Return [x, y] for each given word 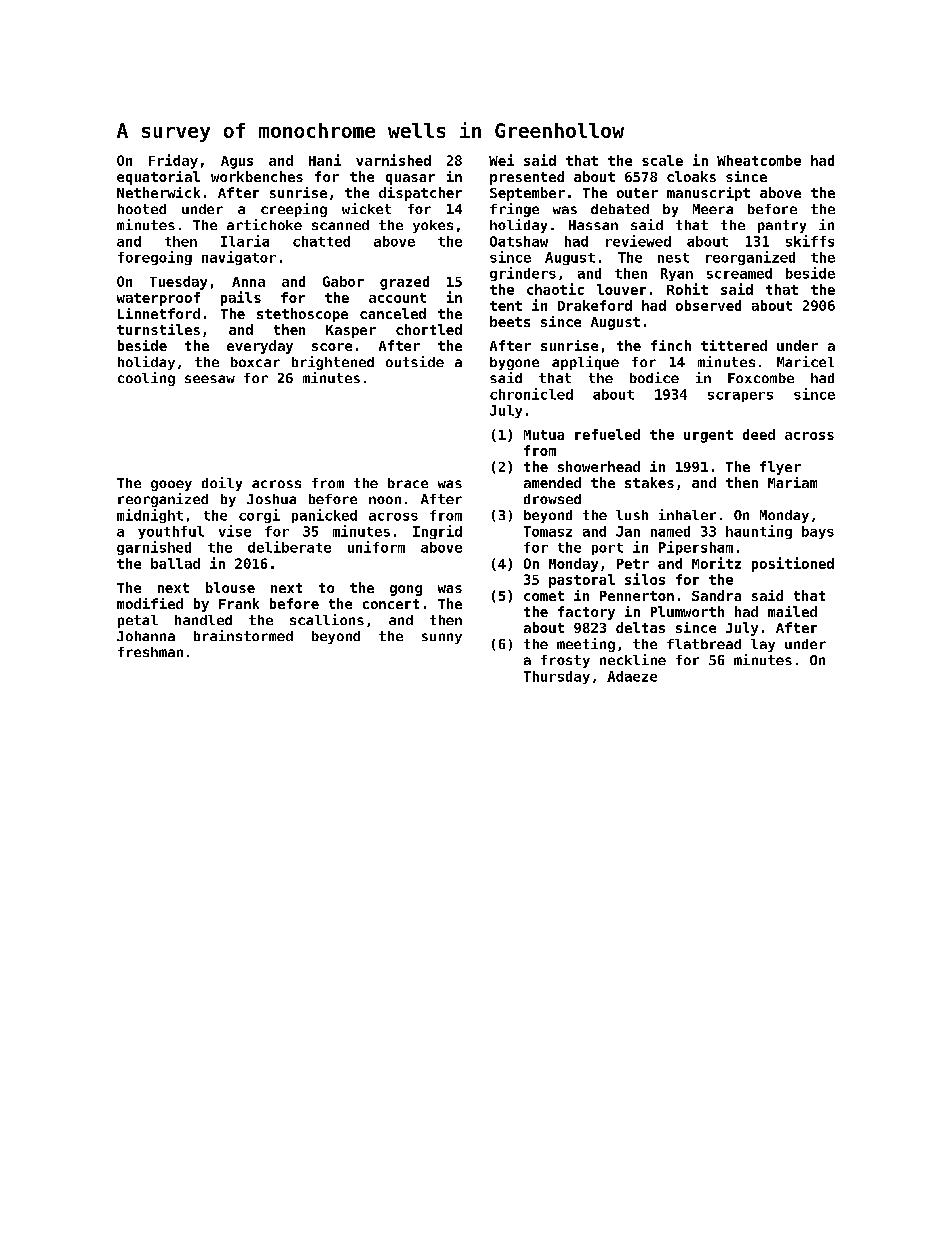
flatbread [704, 644]
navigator [239, 258]
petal [138, 621]
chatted [321, 241]
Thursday [557, 677]
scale [662, 160]
